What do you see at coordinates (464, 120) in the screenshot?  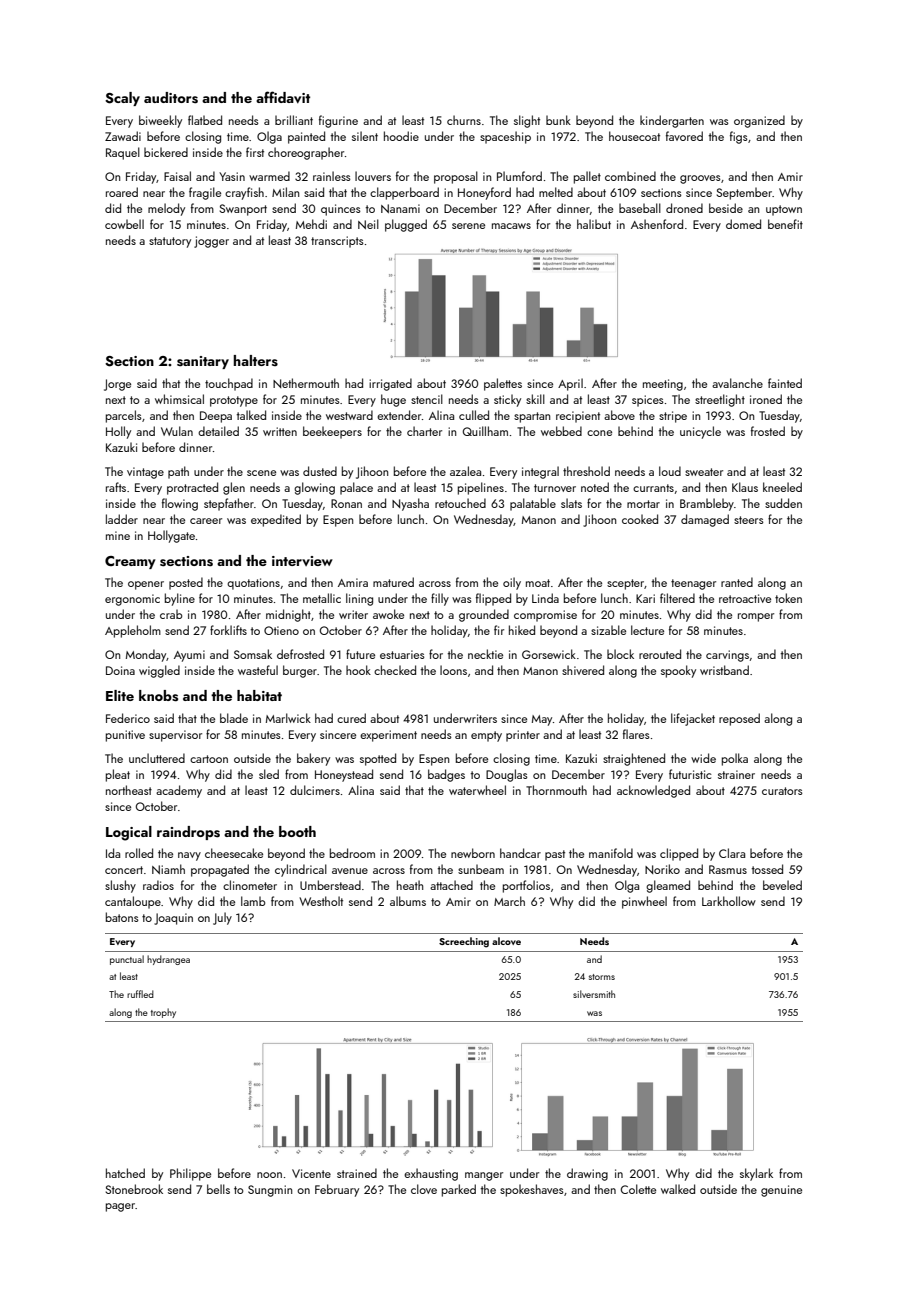 I see `churns` at bounding box center [464, 120].
